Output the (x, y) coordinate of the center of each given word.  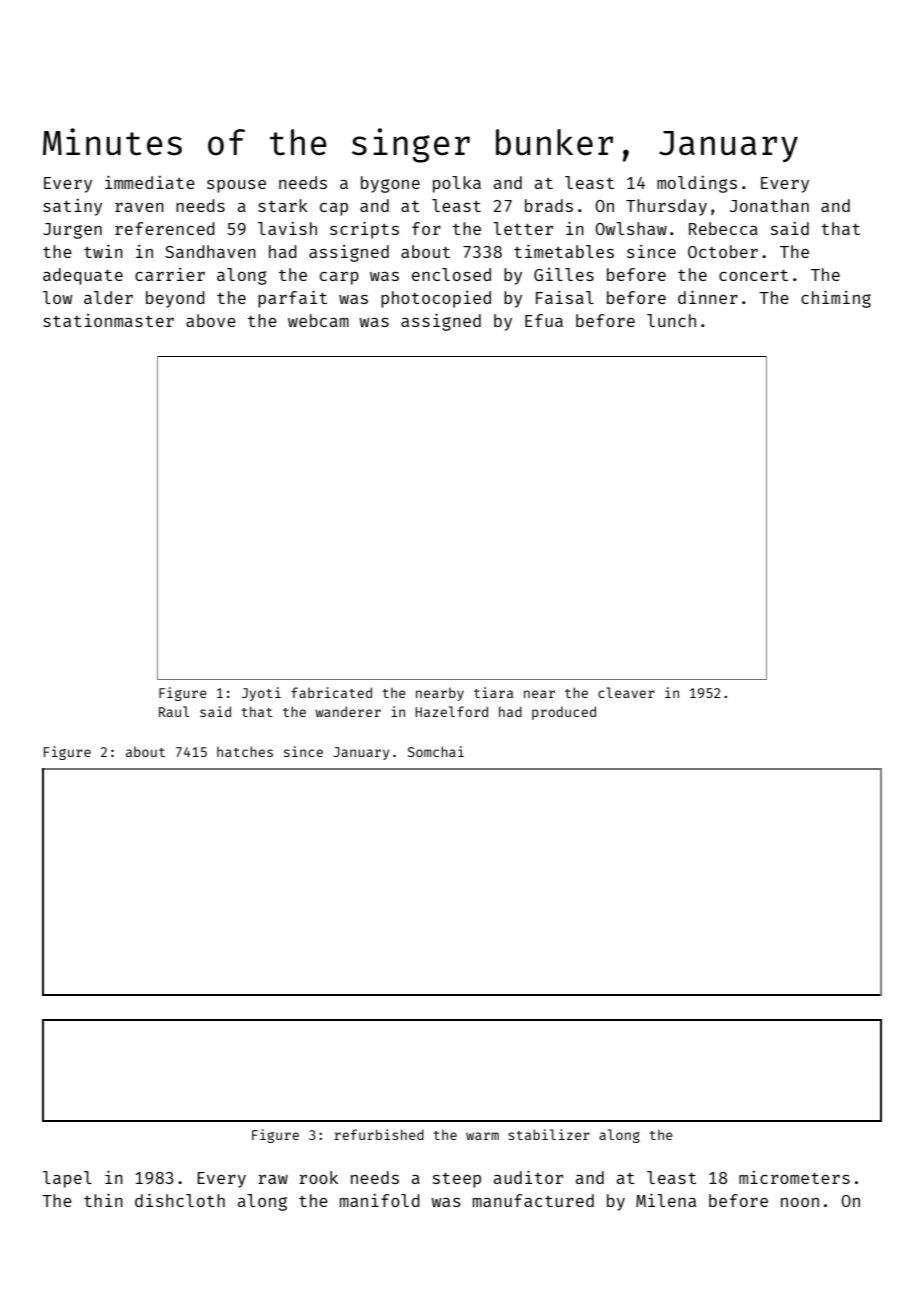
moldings (697, 184)
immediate (150, 182)
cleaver (626, 692)
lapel (67, 1179)
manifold (380, 1200)
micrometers (794, 1177)
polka (457, 184)
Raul (174, 711)
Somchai (436, 751)
